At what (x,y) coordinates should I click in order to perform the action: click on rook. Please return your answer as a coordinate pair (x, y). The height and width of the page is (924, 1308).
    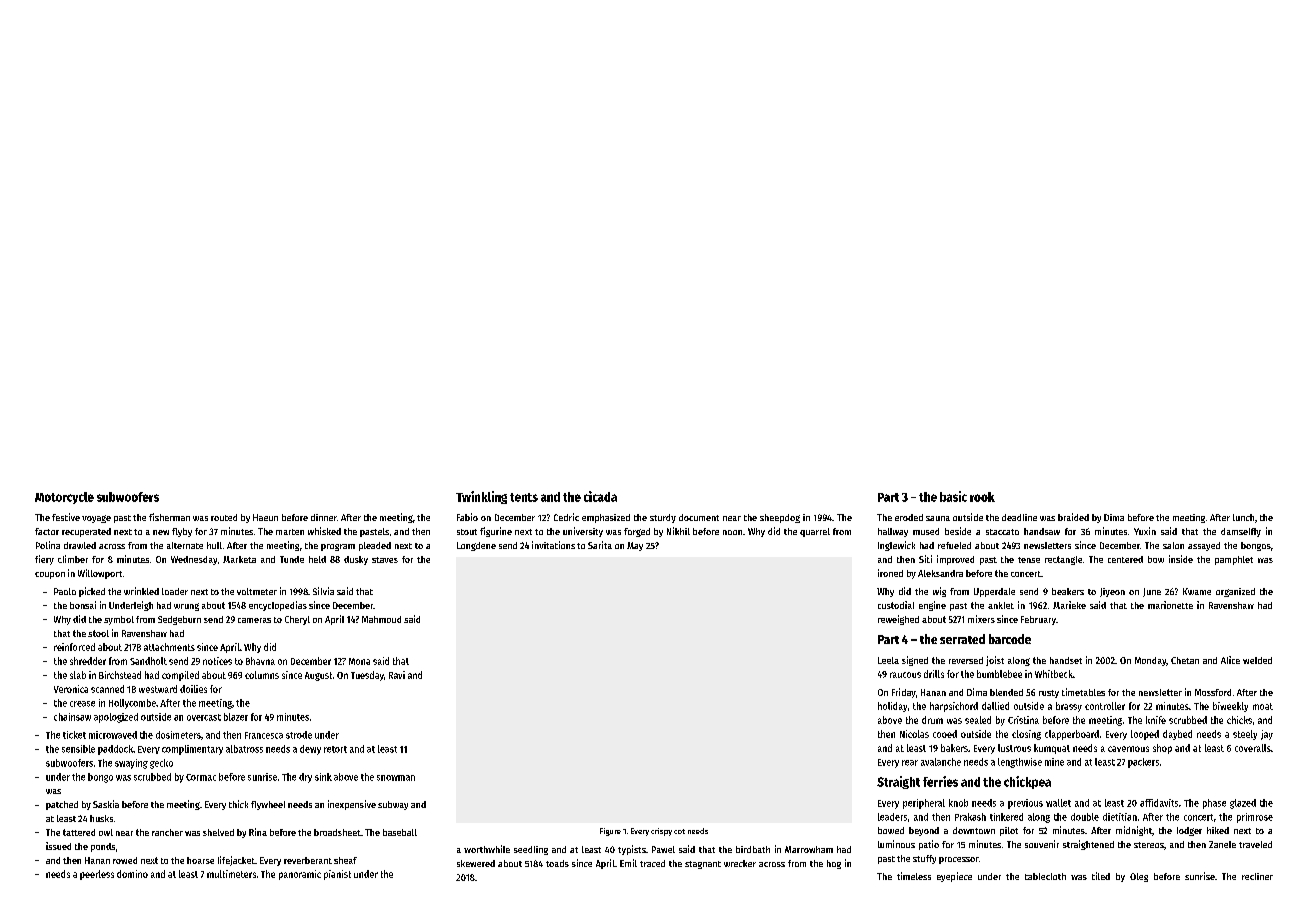
    Looking at the image, I should click on (982, 497).
